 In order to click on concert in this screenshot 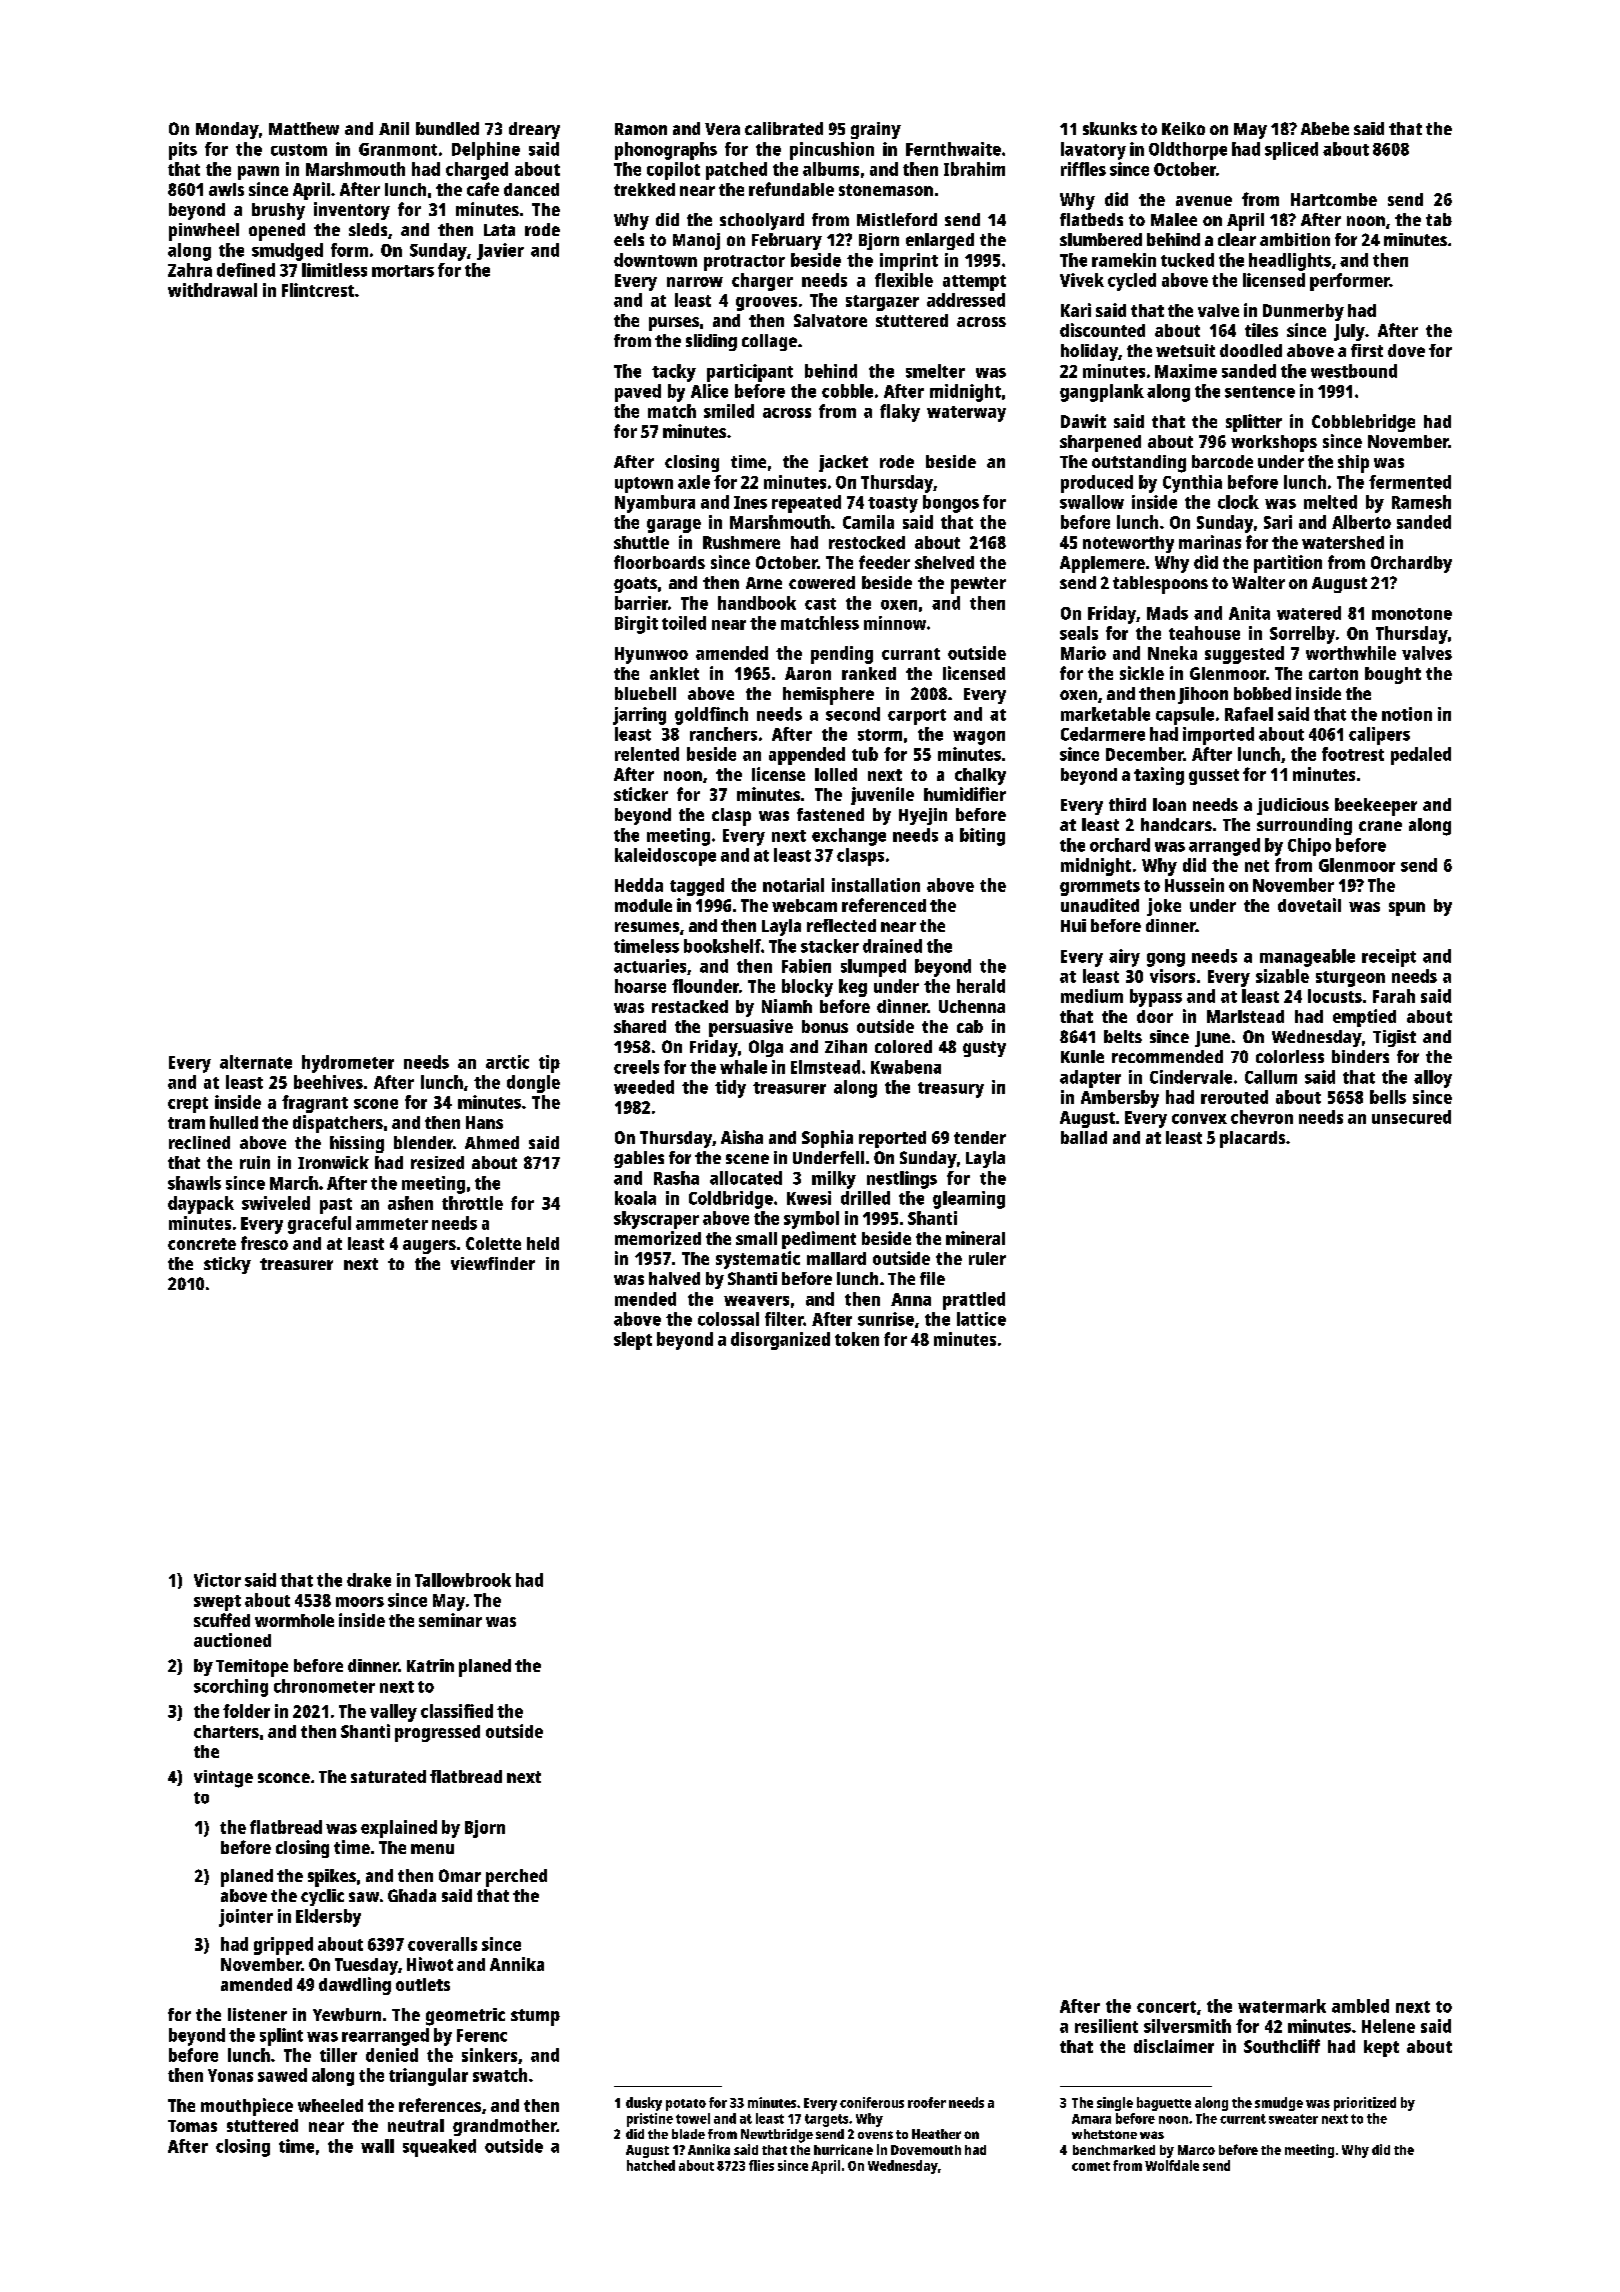, I will do `click(1166, 2007)`.
